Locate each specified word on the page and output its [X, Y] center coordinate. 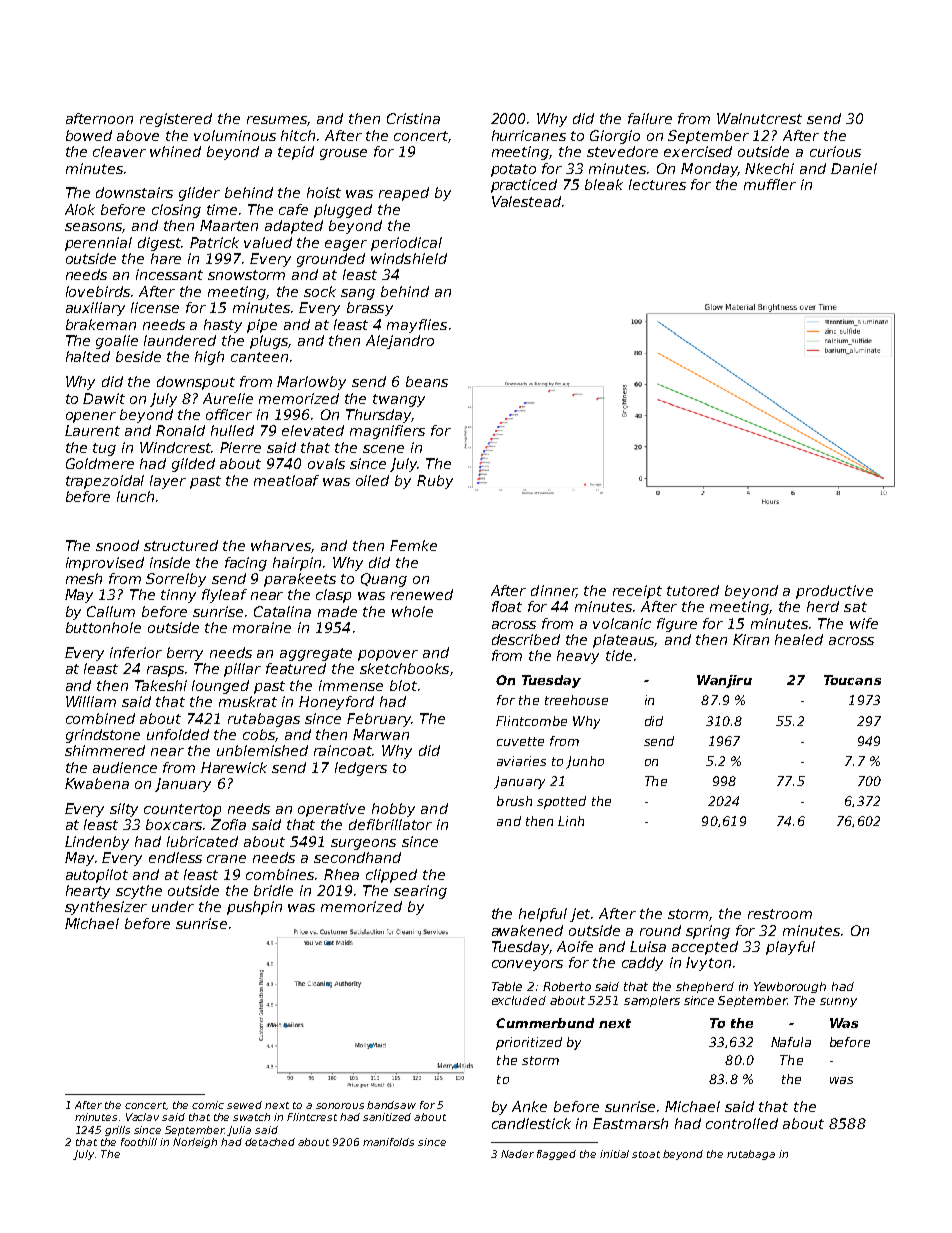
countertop [182, 810]
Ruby [435, 482]
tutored [693, 590]
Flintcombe [531, 721]
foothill [139, 1142]
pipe [262, 326]
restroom [780, 914]
